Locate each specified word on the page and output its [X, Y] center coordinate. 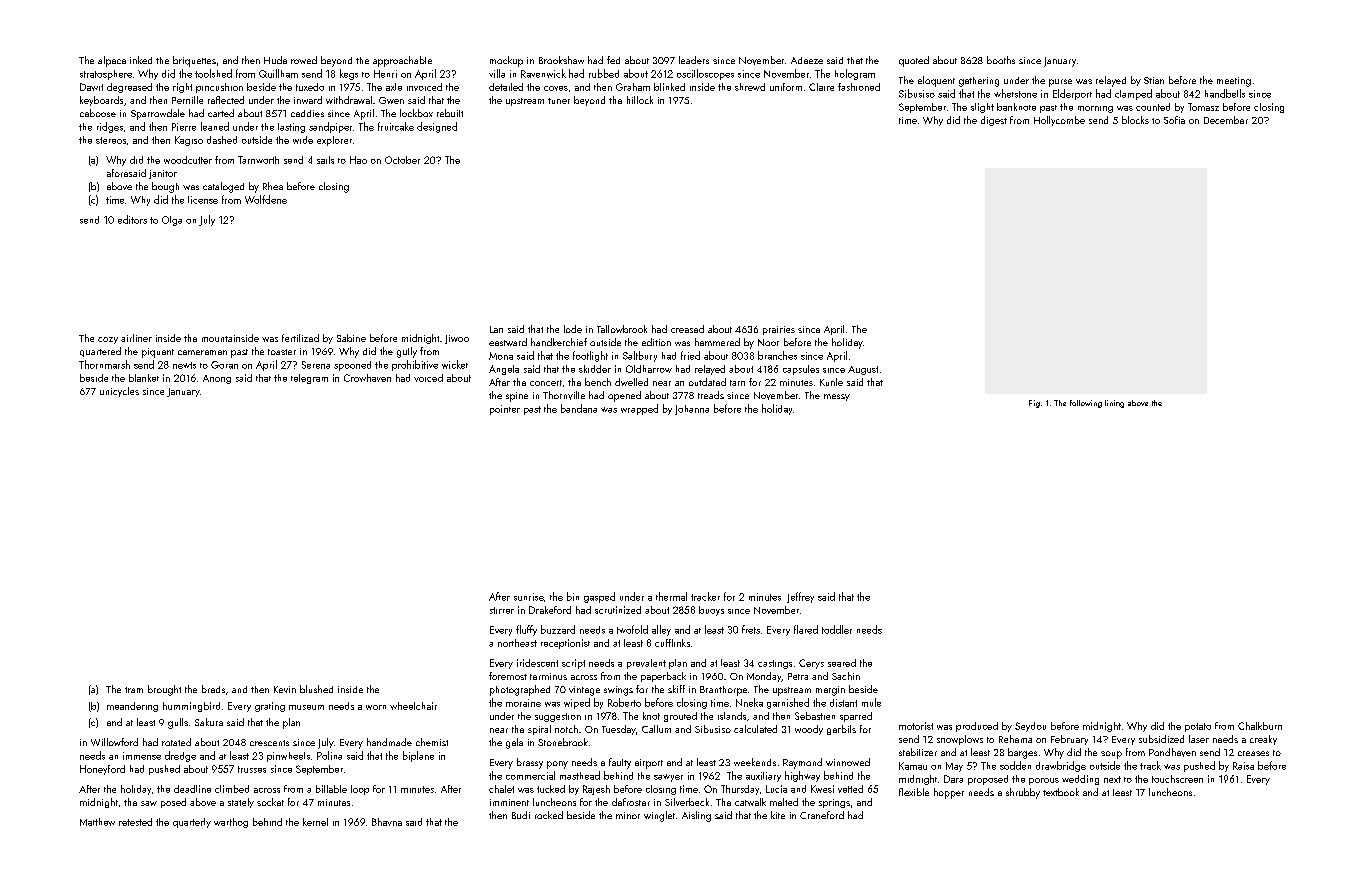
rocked [549, 815]
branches [777, 355]
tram [134, 690]
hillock [640, 100]
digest [994, 121]
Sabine [351, 338]
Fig [1034, 404]
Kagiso [189, 141]
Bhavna [387, 822]
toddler [837, 629]
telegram [309, 379]
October [402, 160]
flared [806, 629]
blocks [1135, 120]
